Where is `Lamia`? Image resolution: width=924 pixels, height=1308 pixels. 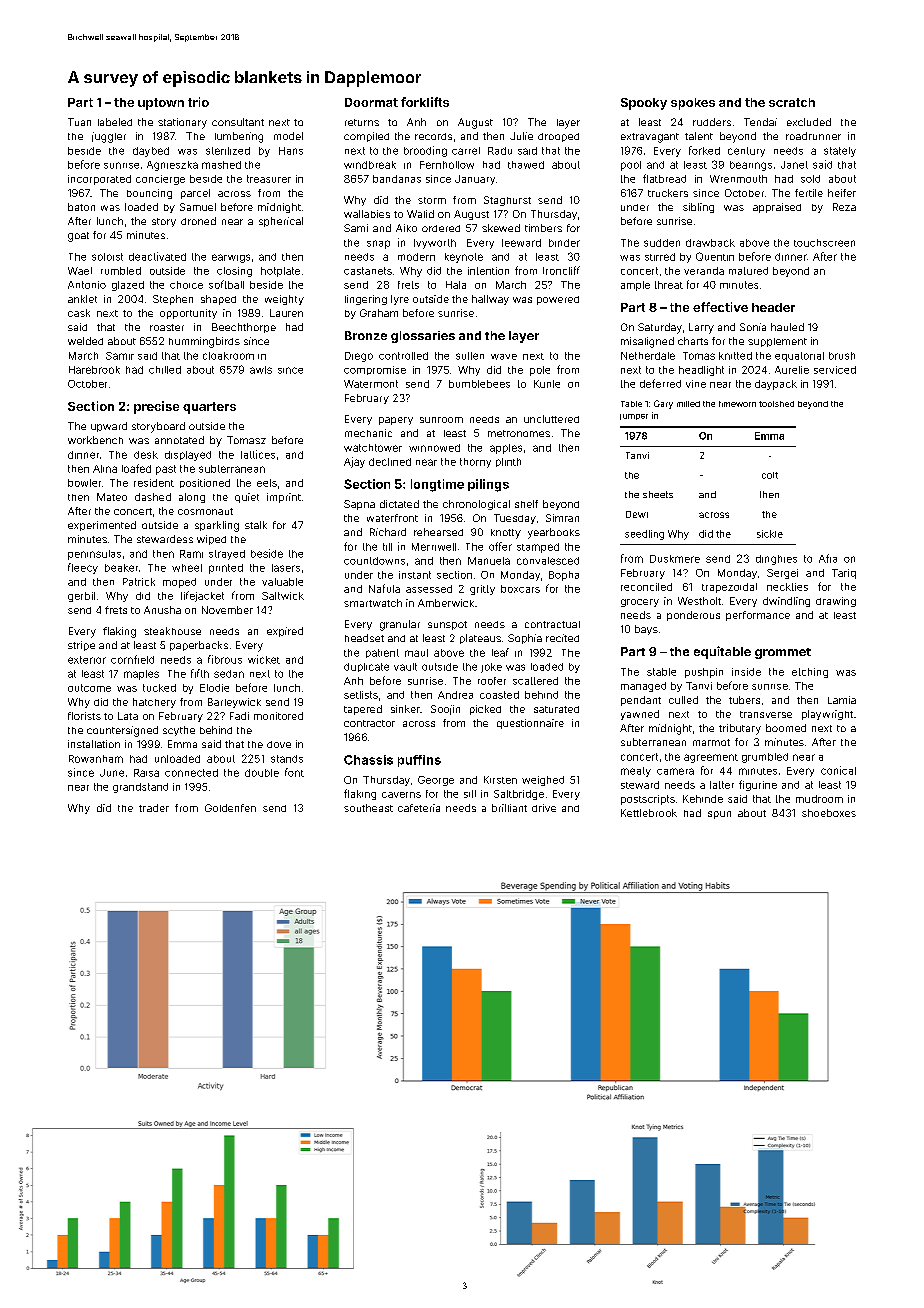
Lamia is located at coordinates (842, 700).
